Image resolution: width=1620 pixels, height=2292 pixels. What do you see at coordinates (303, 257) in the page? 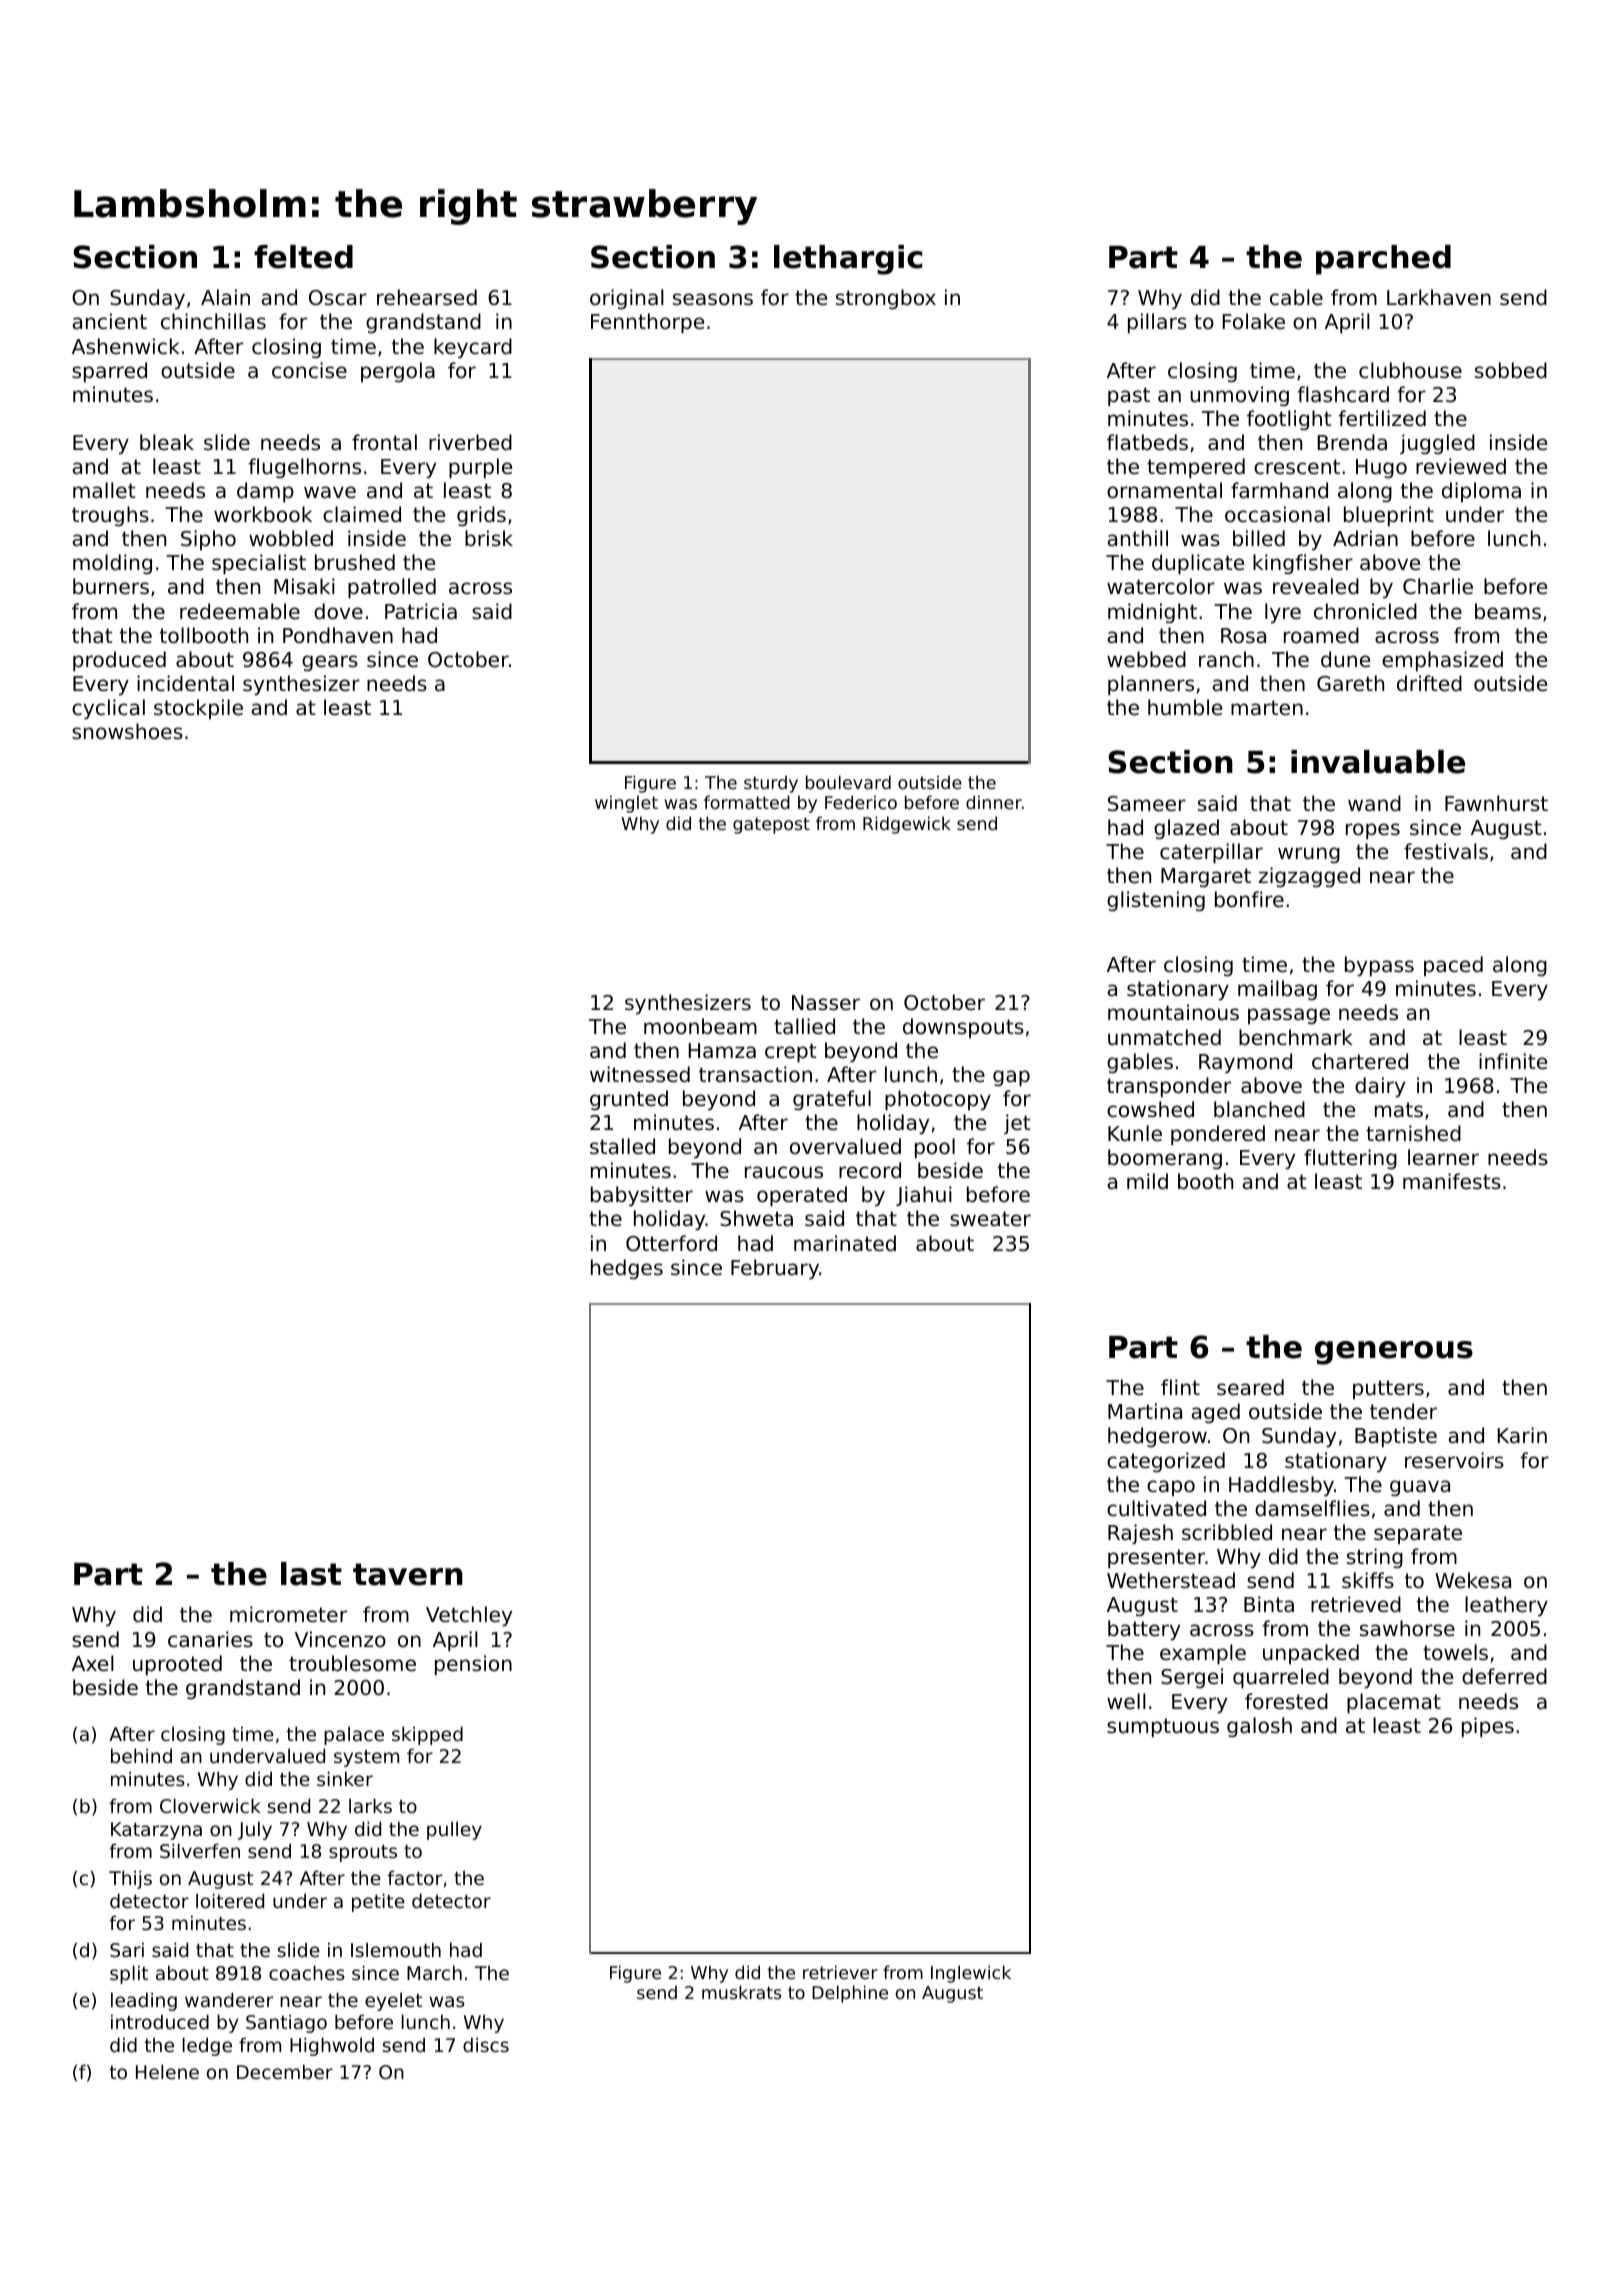
I see `felted` at bounding box center [303, 257].
